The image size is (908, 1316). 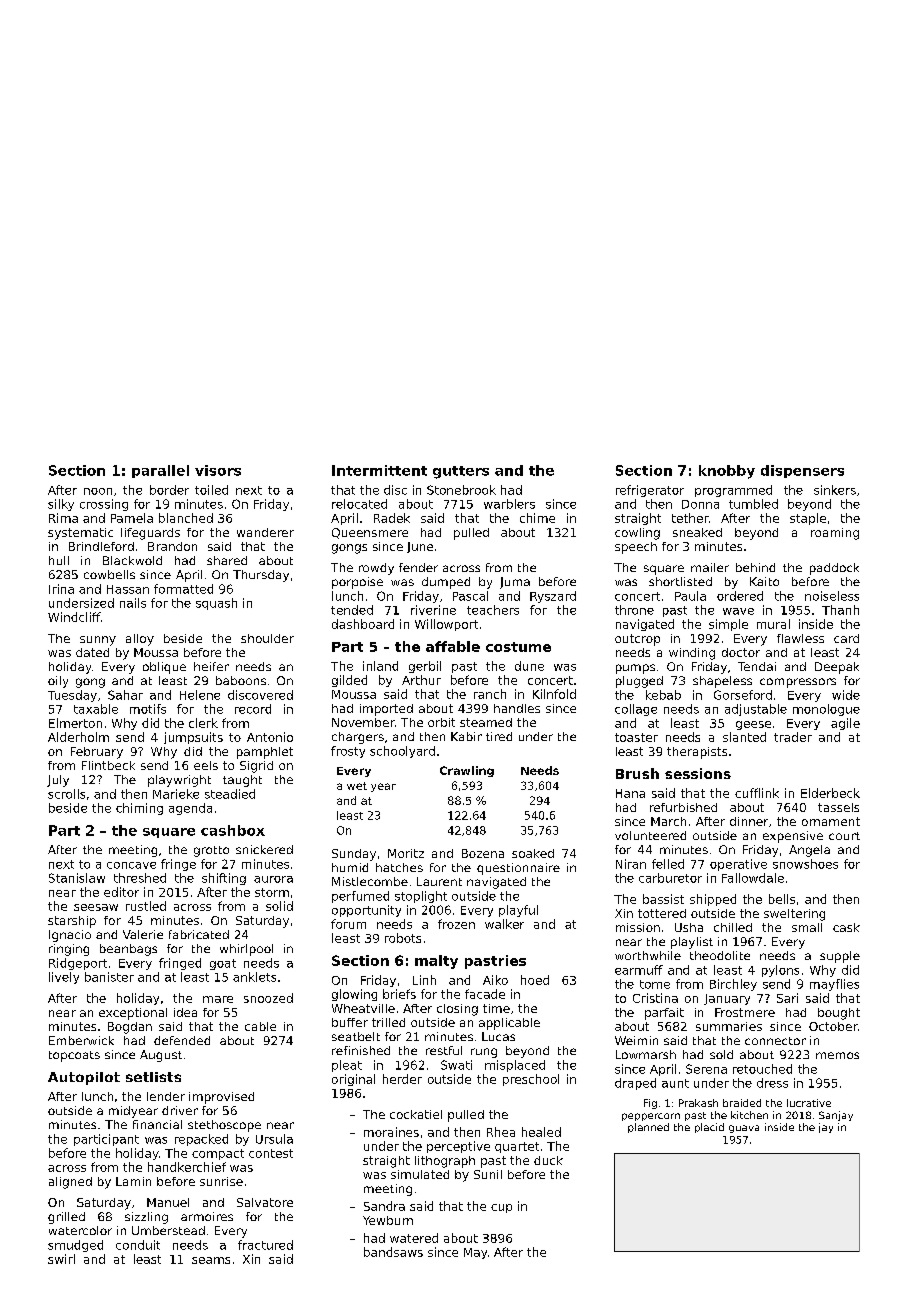 I want to click on wet, so click(x=357, y=786).
